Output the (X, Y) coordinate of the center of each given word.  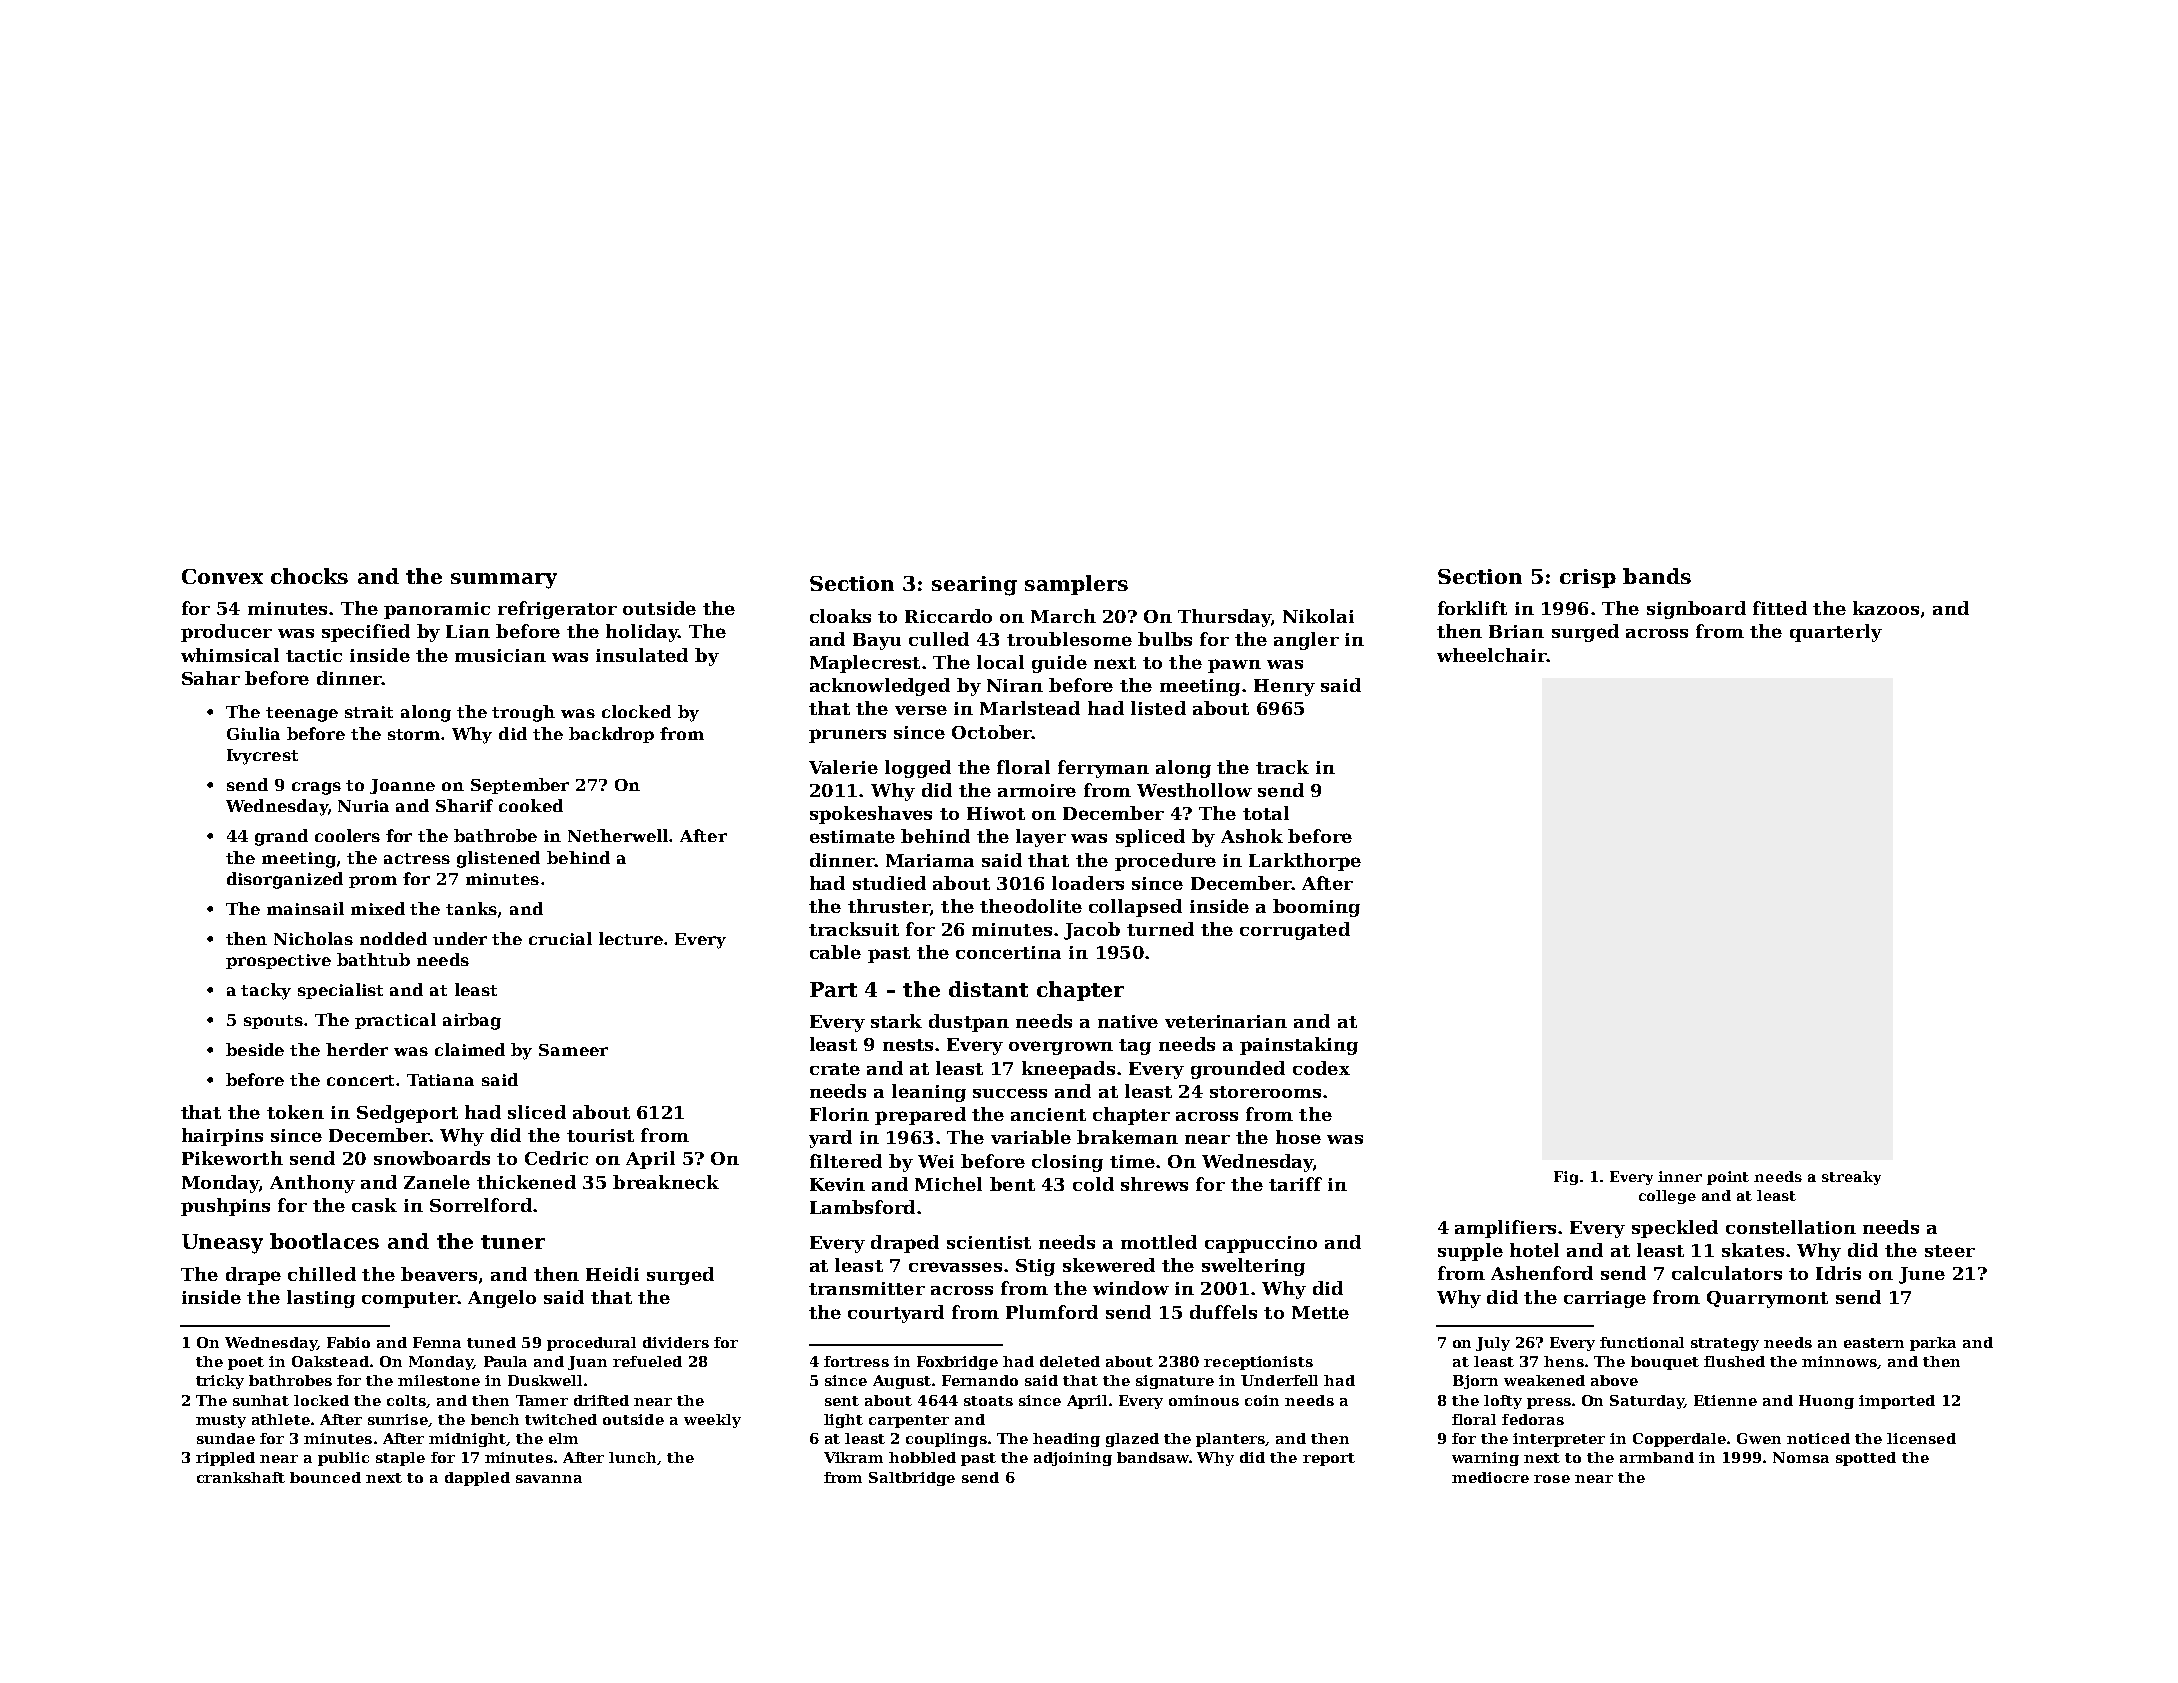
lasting (321, 1299)
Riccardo (948, 616)
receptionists (1258, 1363)
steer (1950, 1251)
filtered (846, 1161)
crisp (1588, 578)
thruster (889, 906)
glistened (498, 859)
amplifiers (1505, 1229)
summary (504, 581)
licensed (1921, 1438)
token (295, 1112)
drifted (601, 1400)
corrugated (1295, 931)
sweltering (1253, 1267)
